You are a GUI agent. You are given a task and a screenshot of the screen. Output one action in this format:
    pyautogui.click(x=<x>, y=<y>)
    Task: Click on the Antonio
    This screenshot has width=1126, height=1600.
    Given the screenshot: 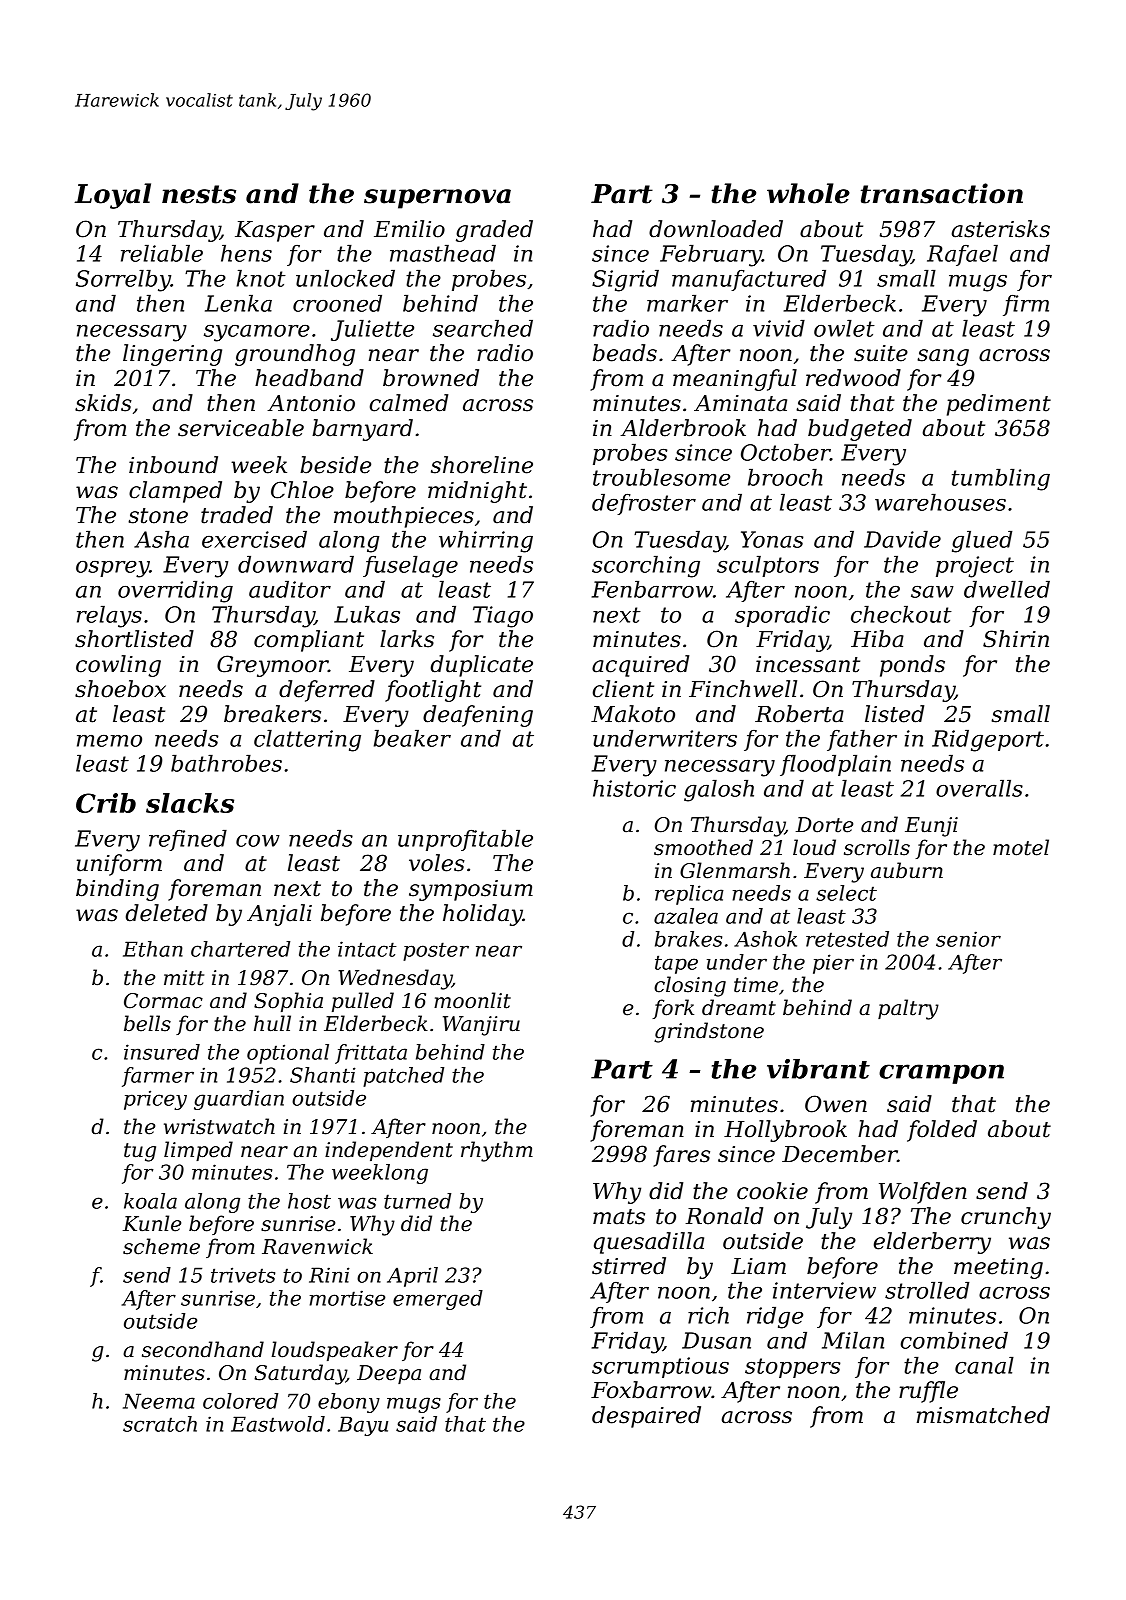 What is the action you would take?
    pyautogui.click(x=311, y=403)
